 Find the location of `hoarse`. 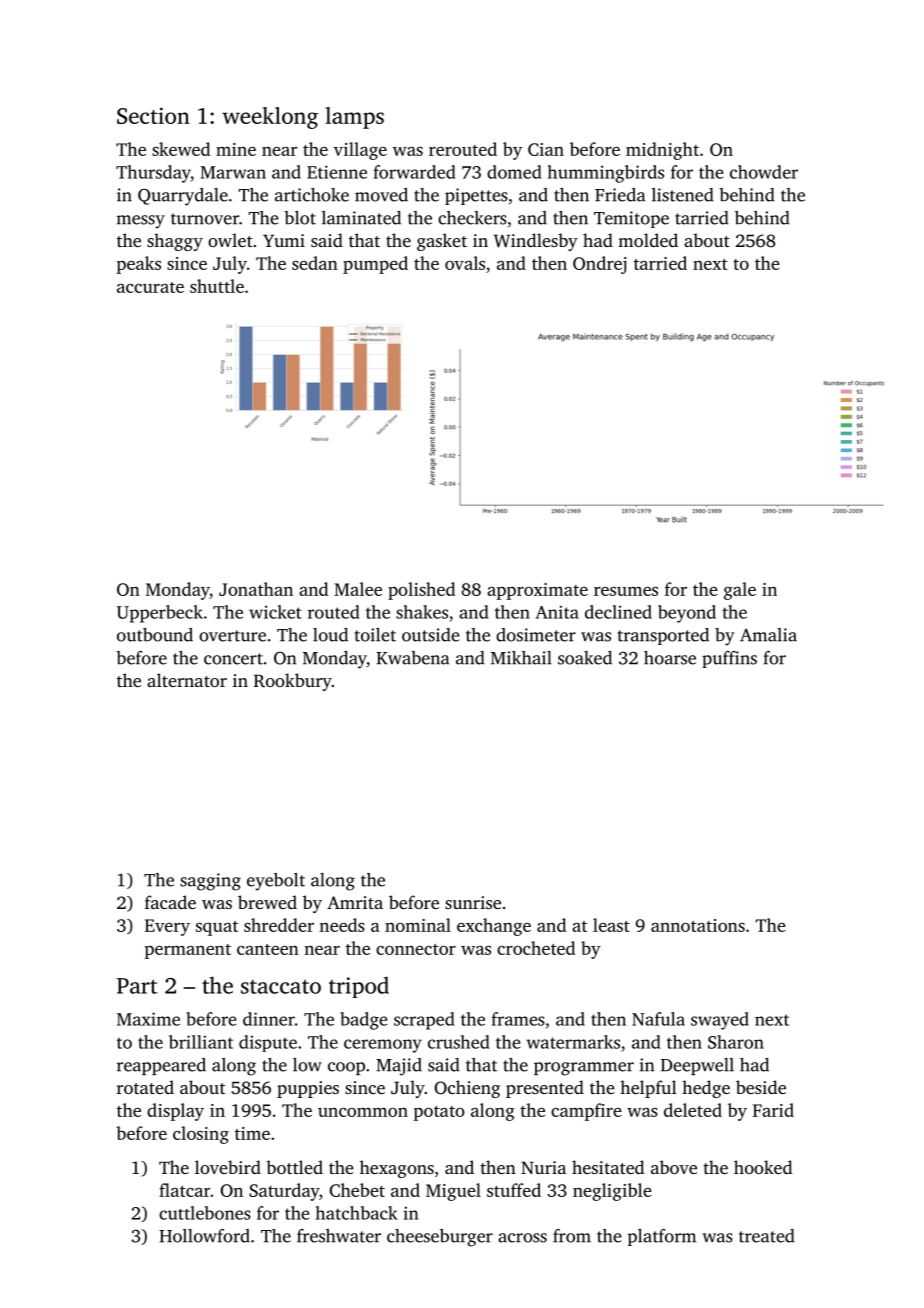

hoarse is located at coordinates (670, 658).
